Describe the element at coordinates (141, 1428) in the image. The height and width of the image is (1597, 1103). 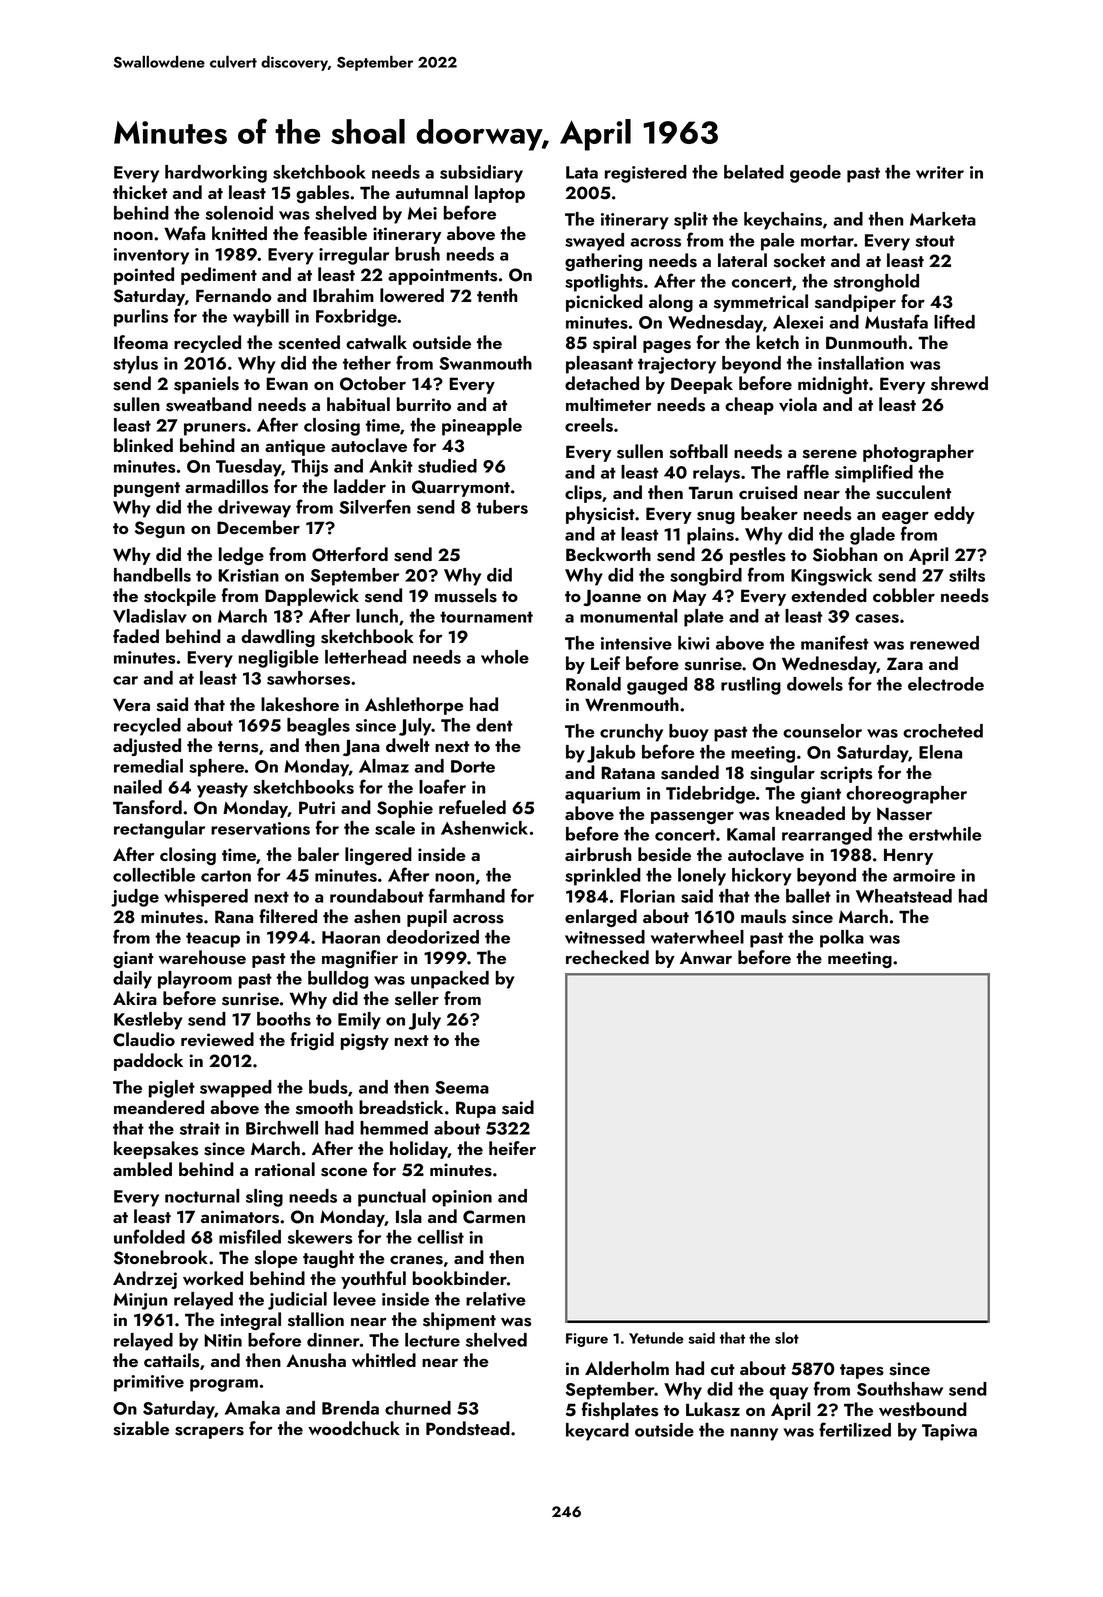
I see `sizable` at that location.
